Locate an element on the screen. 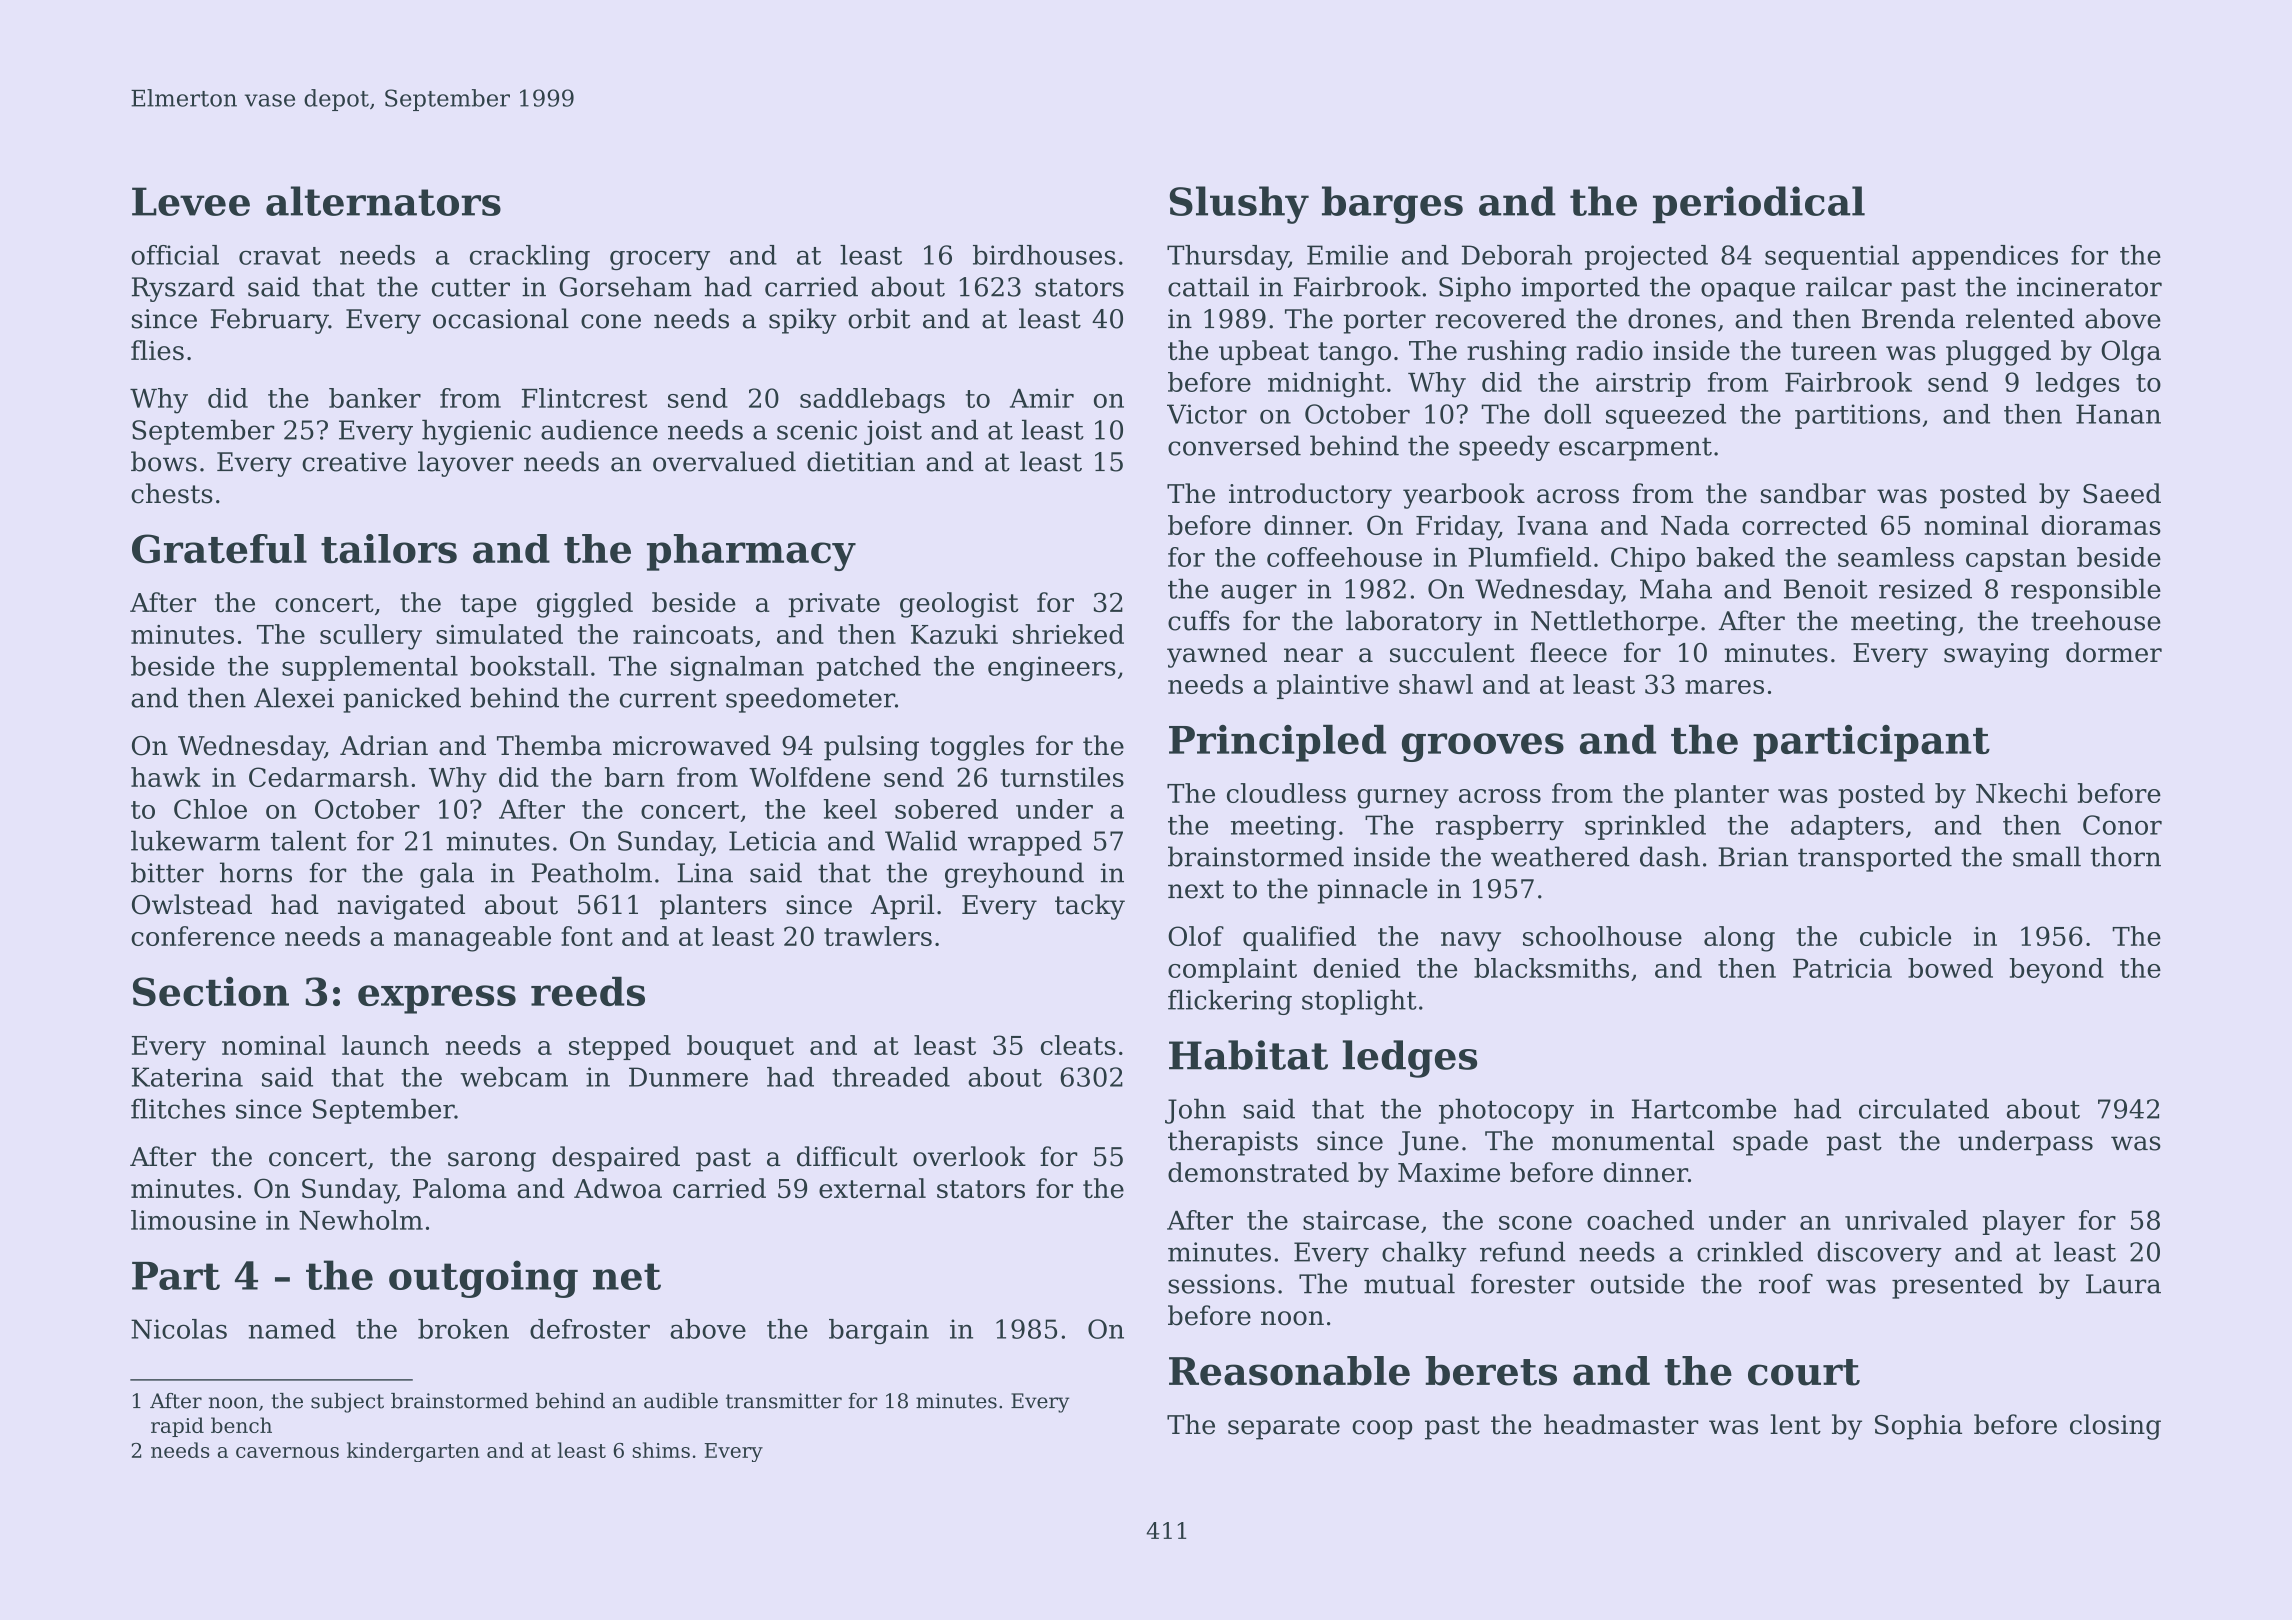 This screenshot has width=2292, height=1620. crackling is located at coordinates (530, 257).
